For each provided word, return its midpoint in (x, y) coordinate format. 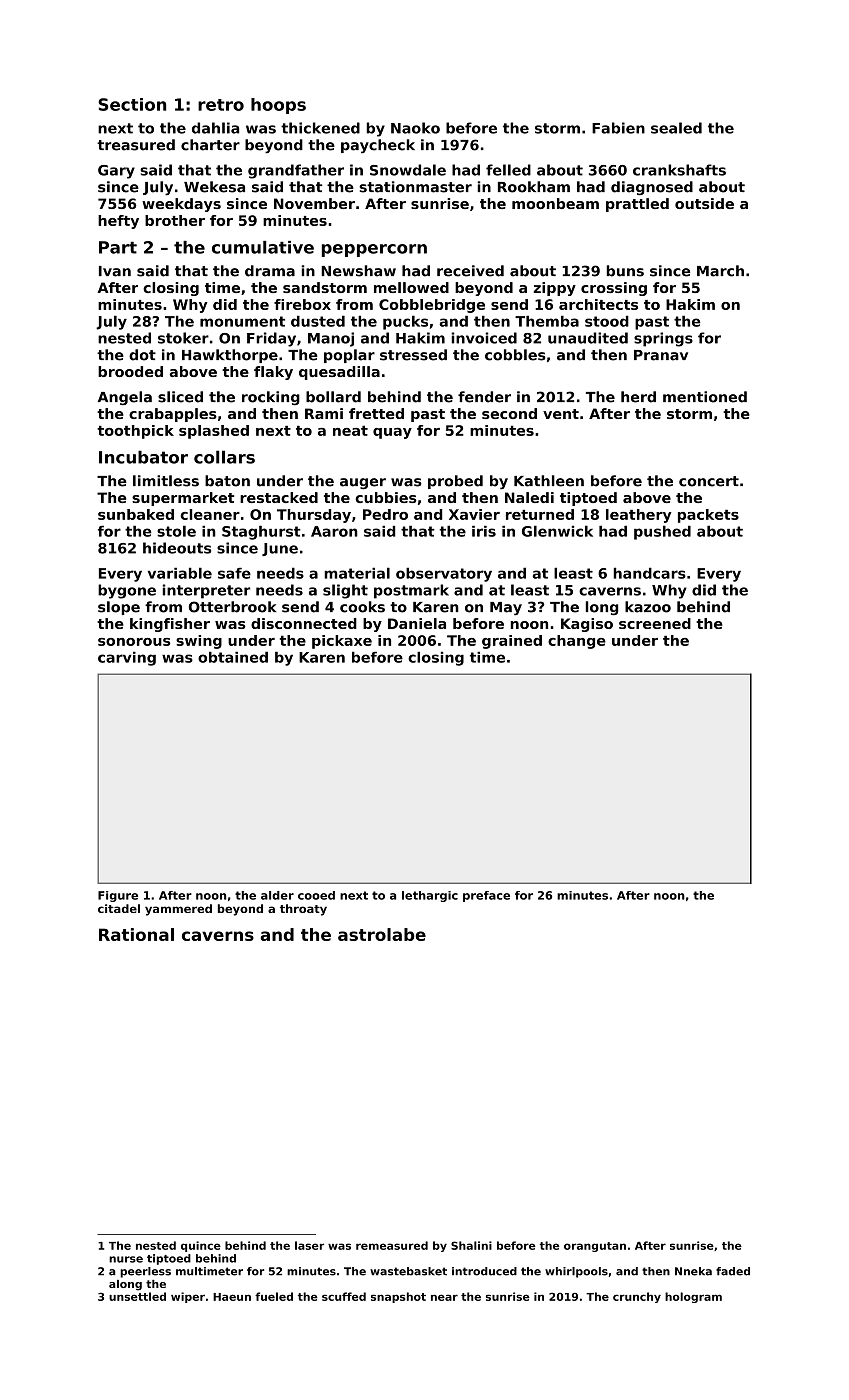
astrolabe (382, 934)
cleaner (210, 514)
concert (709, 481)
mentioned (705, 397)
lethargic (430, 896)
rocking (271, 398)
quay (392, 433)
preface (486, 896)
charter (210, 145)
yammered (178, 910)
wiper (188, 1297)
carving (127, 658)
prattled (637, 205)
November (314, 203)
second (509, 413)
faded (733, 1271)
